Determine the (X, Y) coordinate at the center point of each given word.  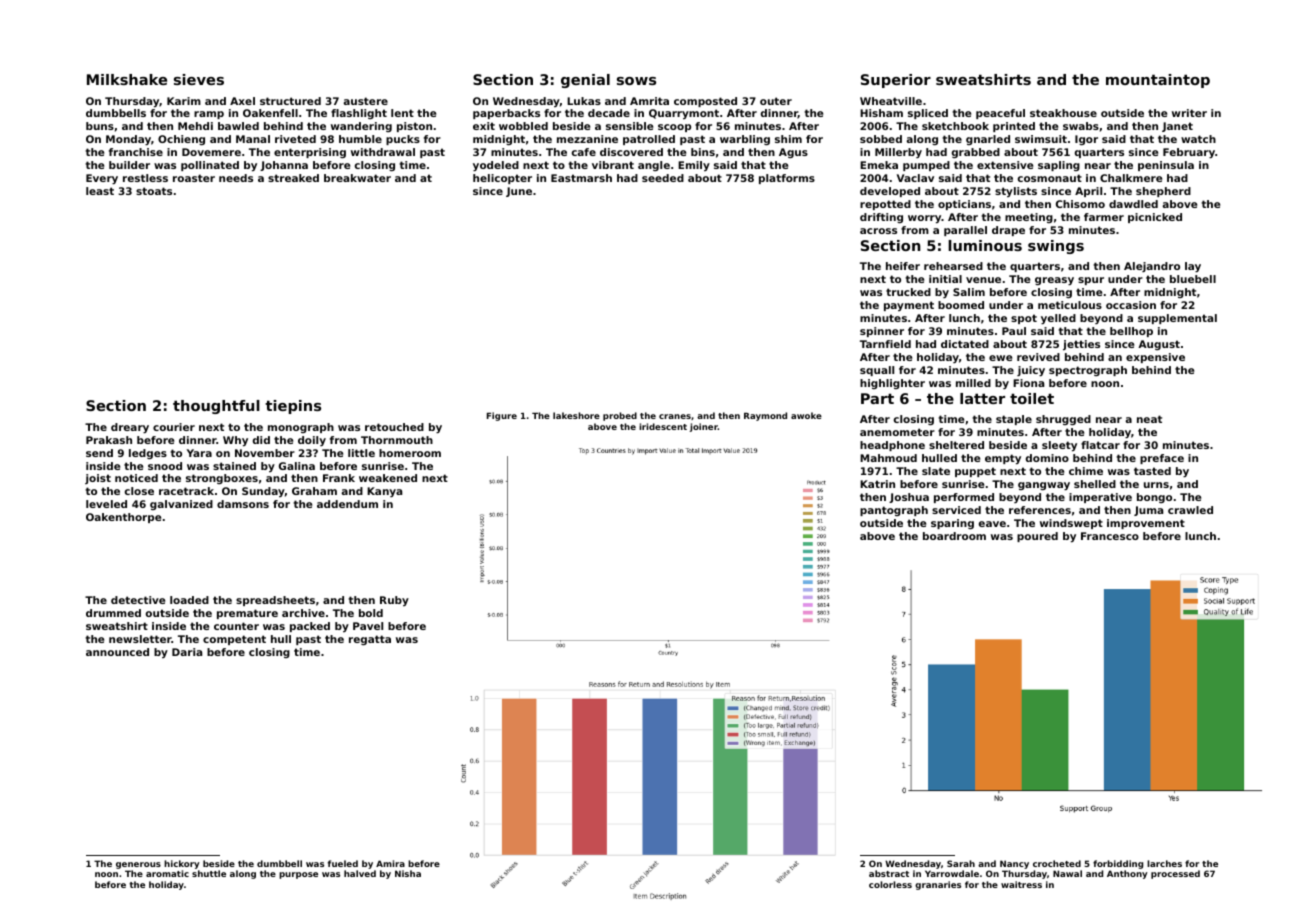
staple (1014, 420)
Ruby (394, 601)
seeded (663, 178)
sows (636, 81)
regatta (370, 640)
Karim (184, 101)
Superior (896, 81)
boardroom (954, 536)
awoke (806, 415)
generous (138, 865)
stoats (154, 191)
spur (1091, 281)
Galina (297, 466)
